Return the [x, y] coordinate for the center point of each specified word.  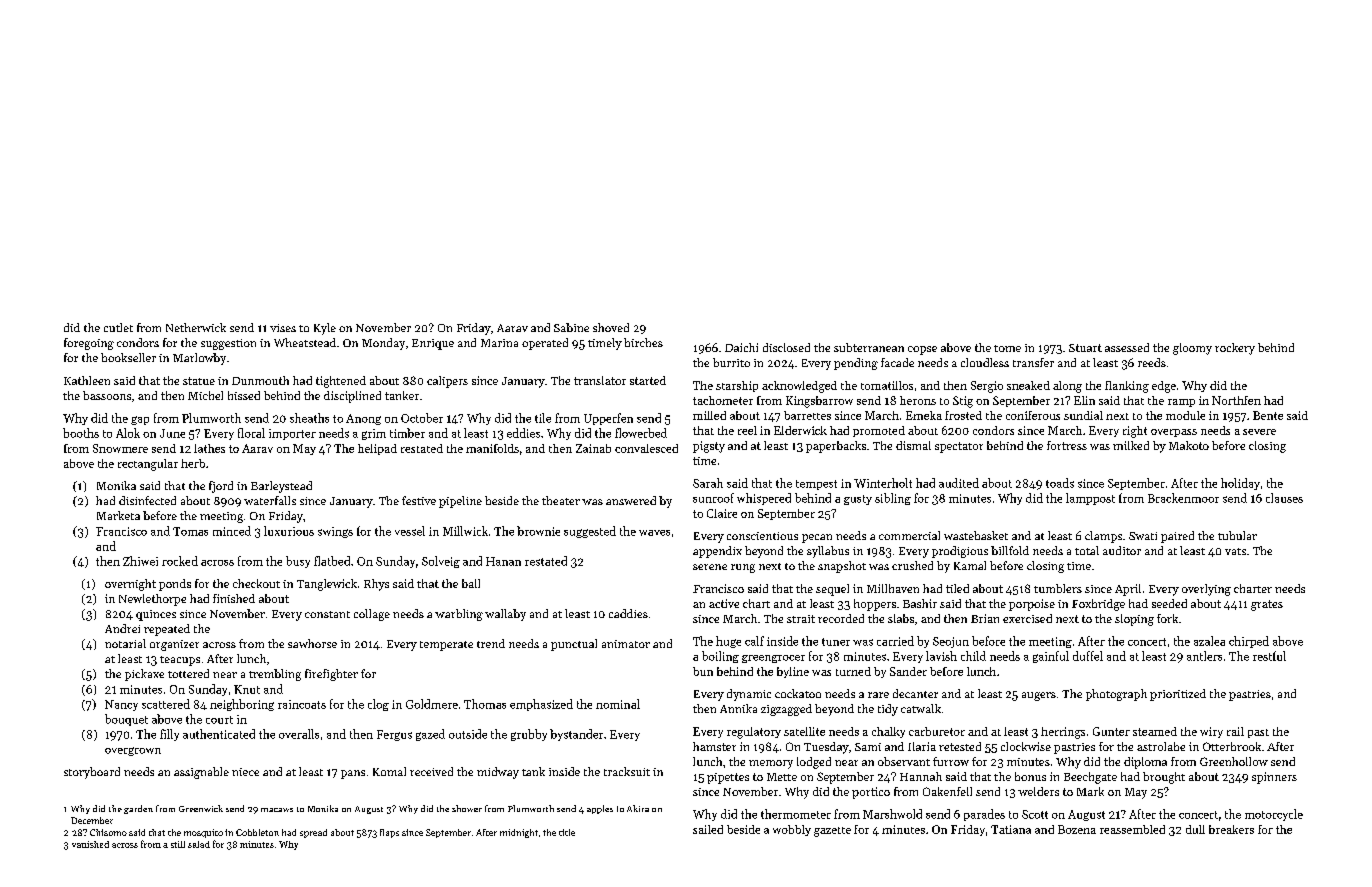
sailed [708, 829]
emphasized [541, 705]
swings [335, 532]
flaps [389, 833]
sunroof [713, 498]
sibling [893, 499]
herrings [1063, 733]
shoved [611, 327]
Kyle [325, 329]
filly [169, 735]
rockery [1235, 349]
